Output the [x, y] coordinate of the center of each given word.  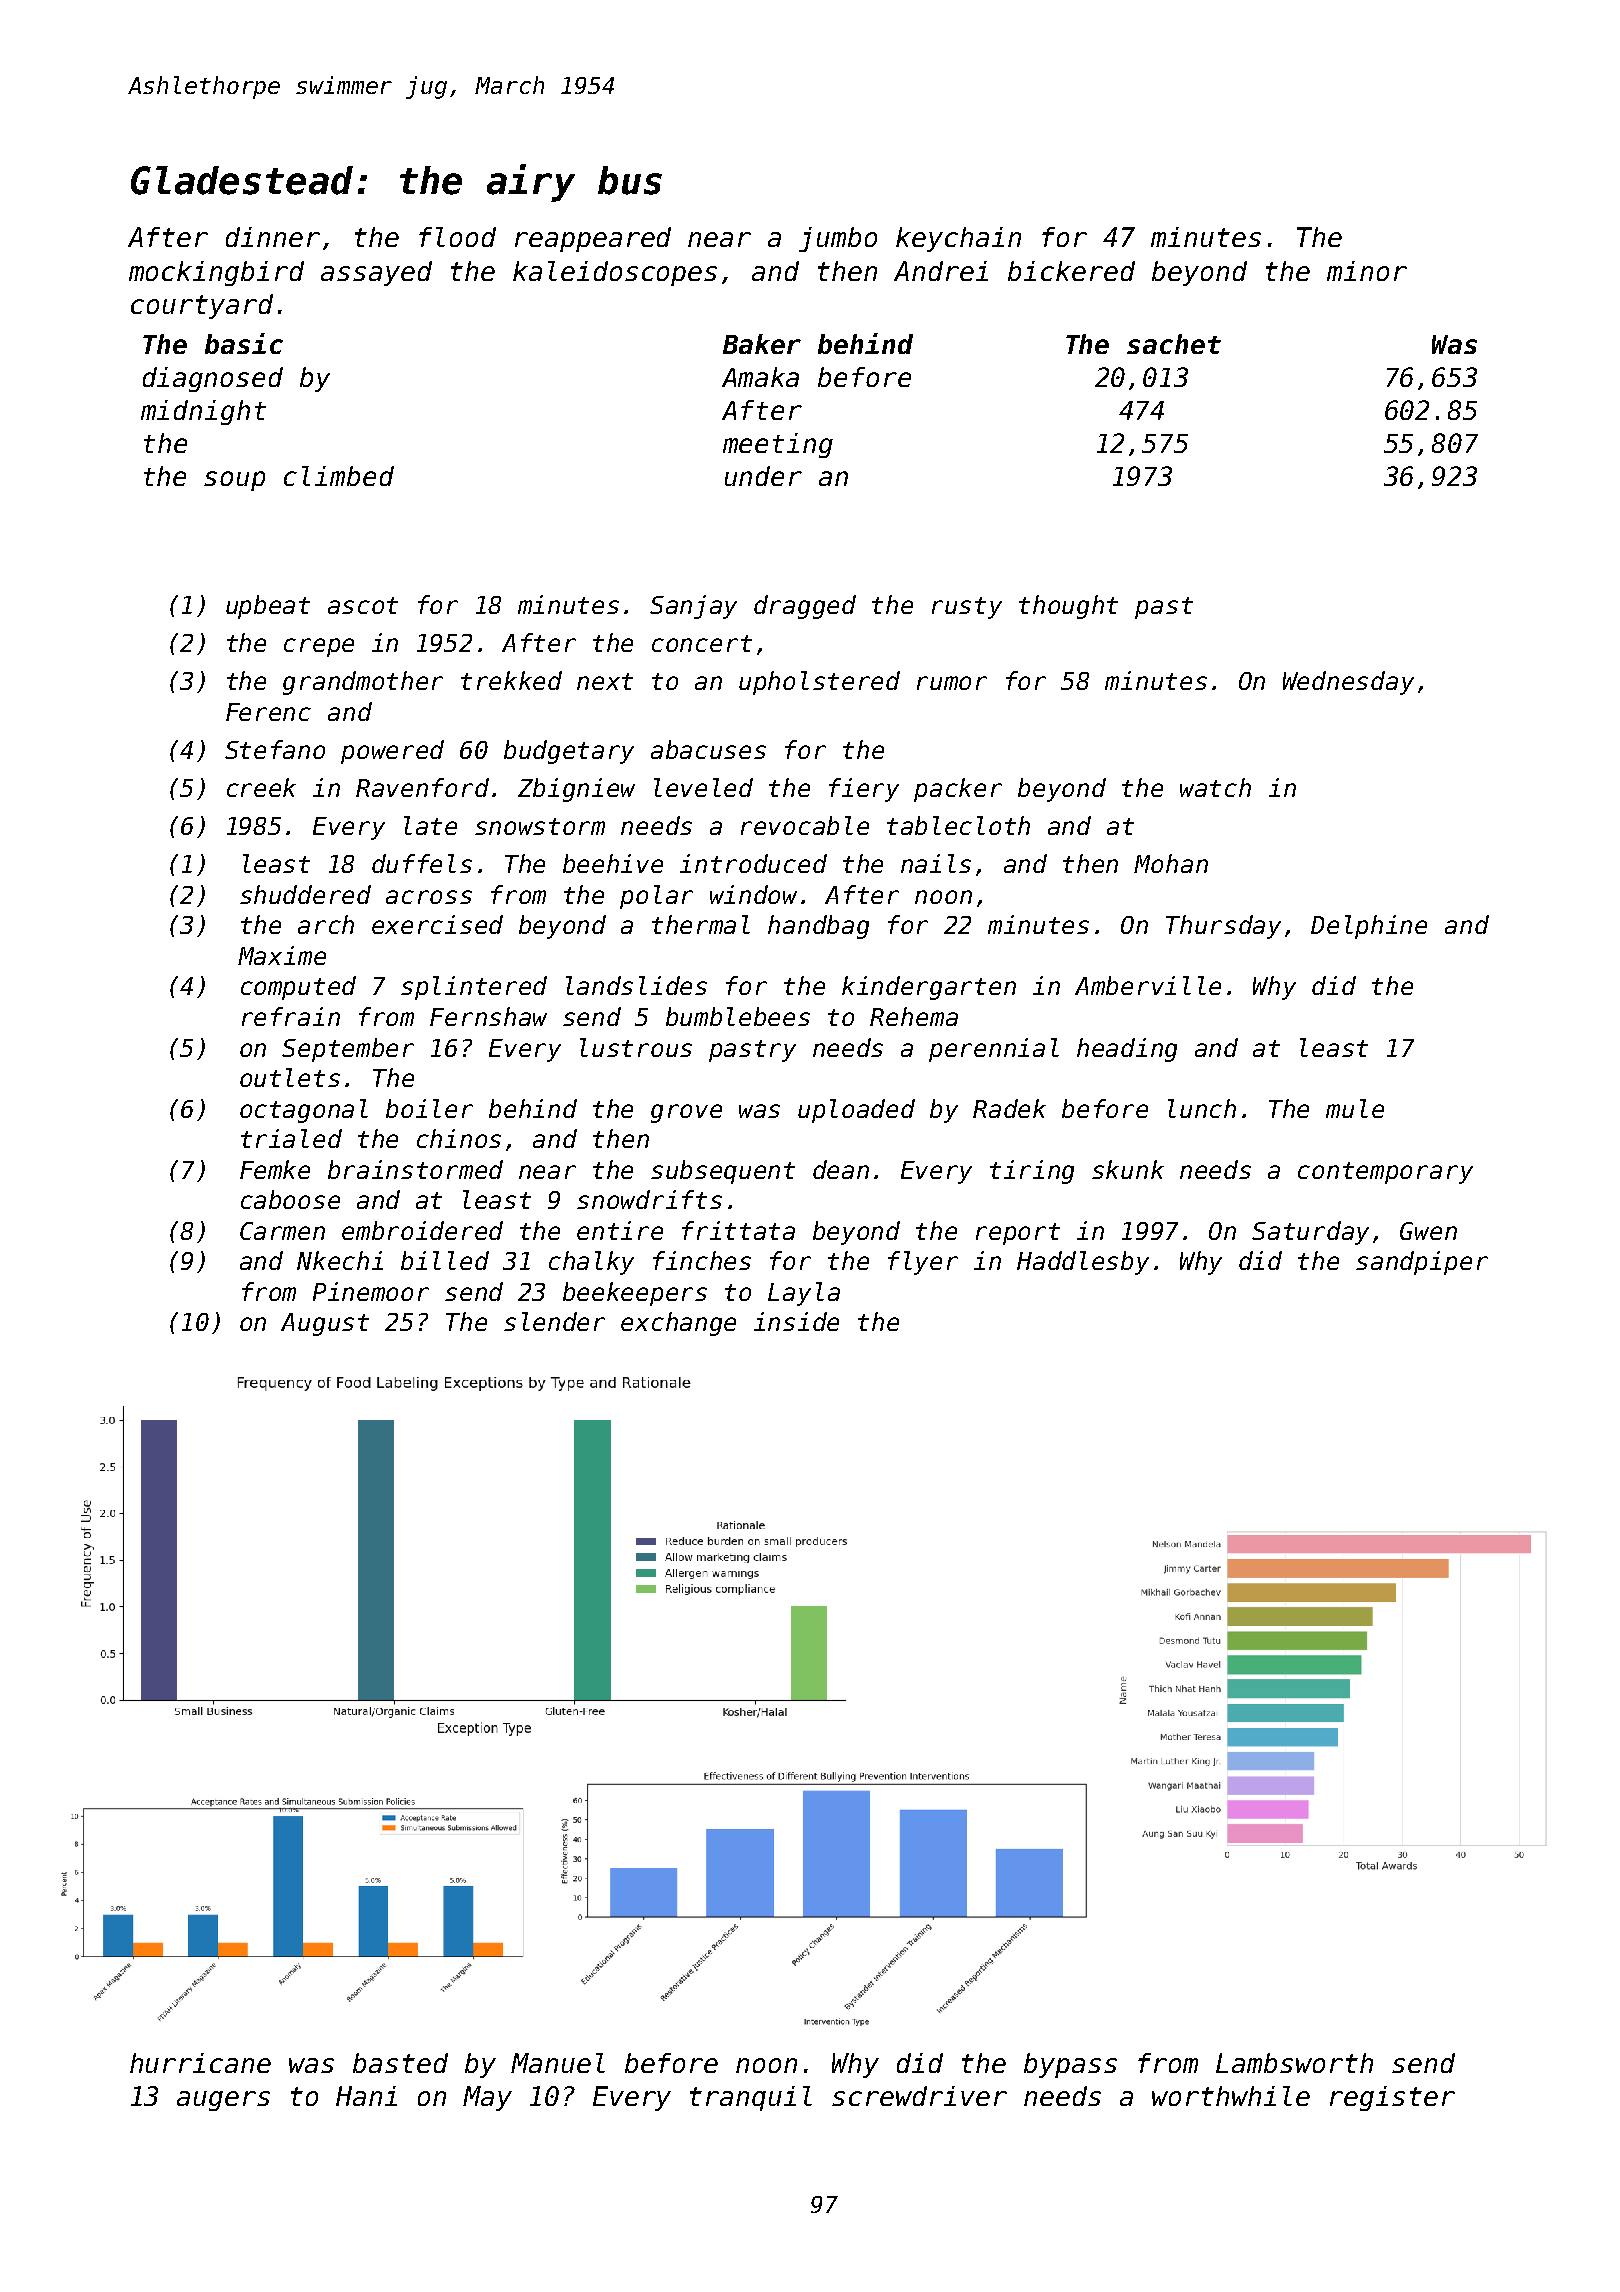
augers [223, 2101]
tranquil [751, 2098]
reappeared [593, 239]
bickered [1071, 271]
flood [457, 237]
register [1392, 2098]
